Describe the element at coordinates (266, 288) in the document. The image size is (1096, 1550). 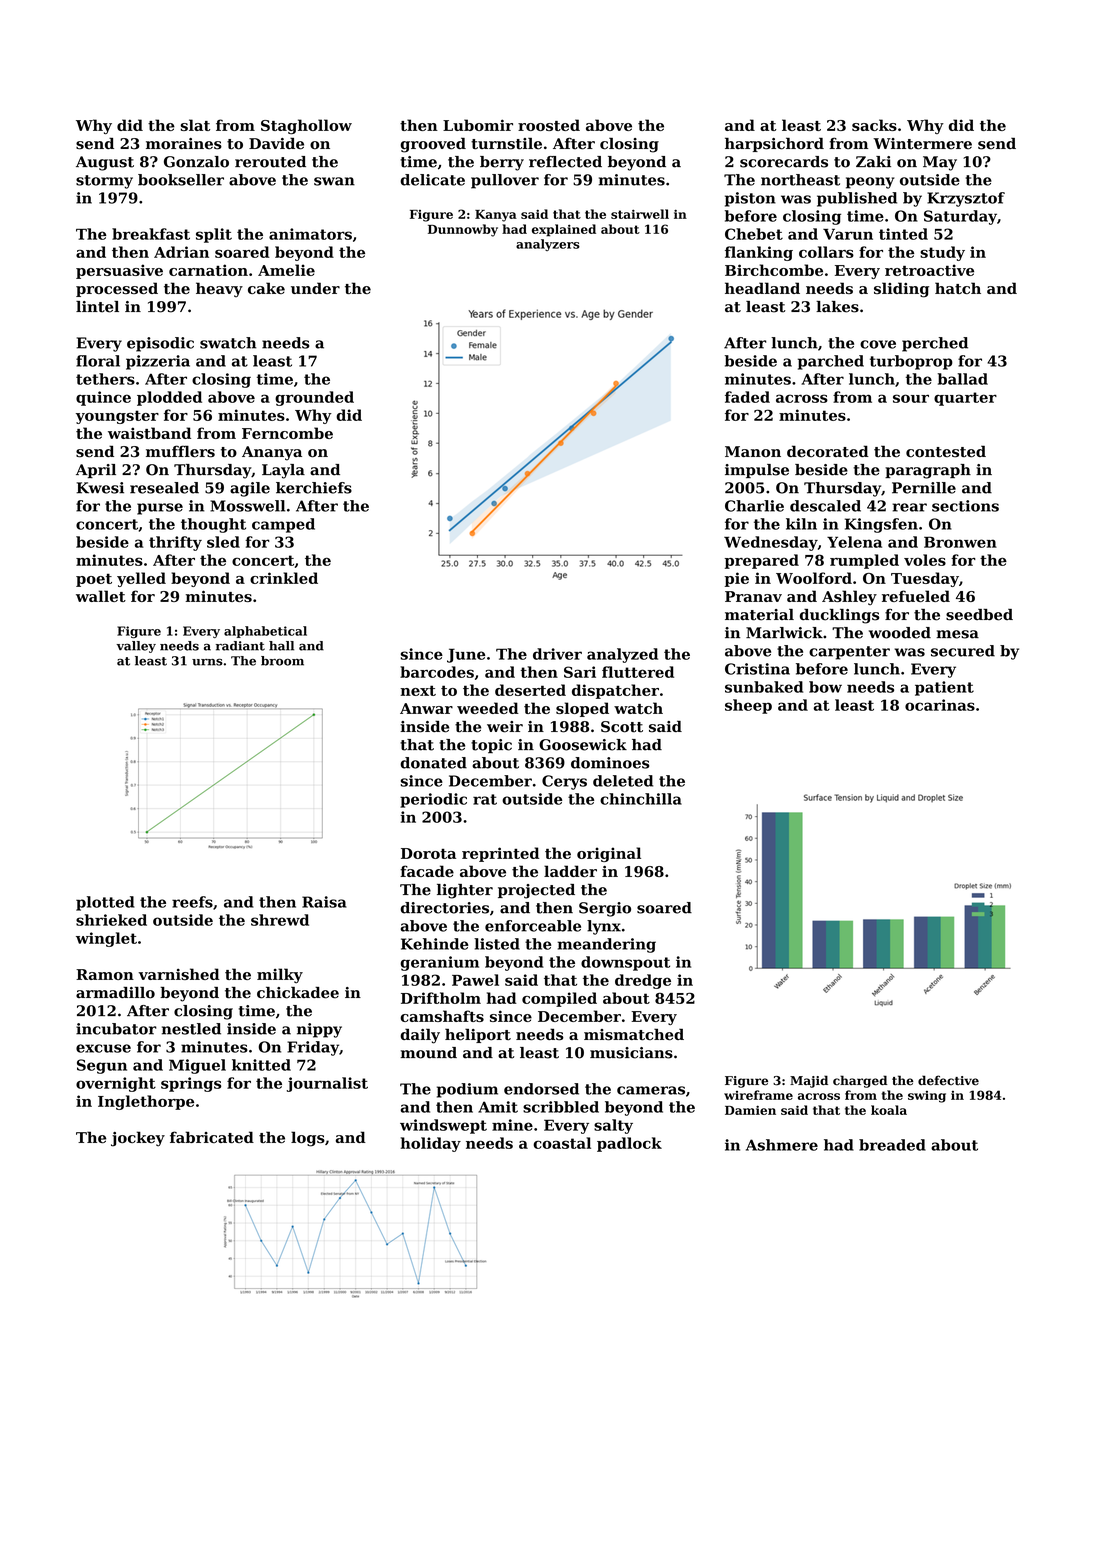
I see `cake` at that location.
